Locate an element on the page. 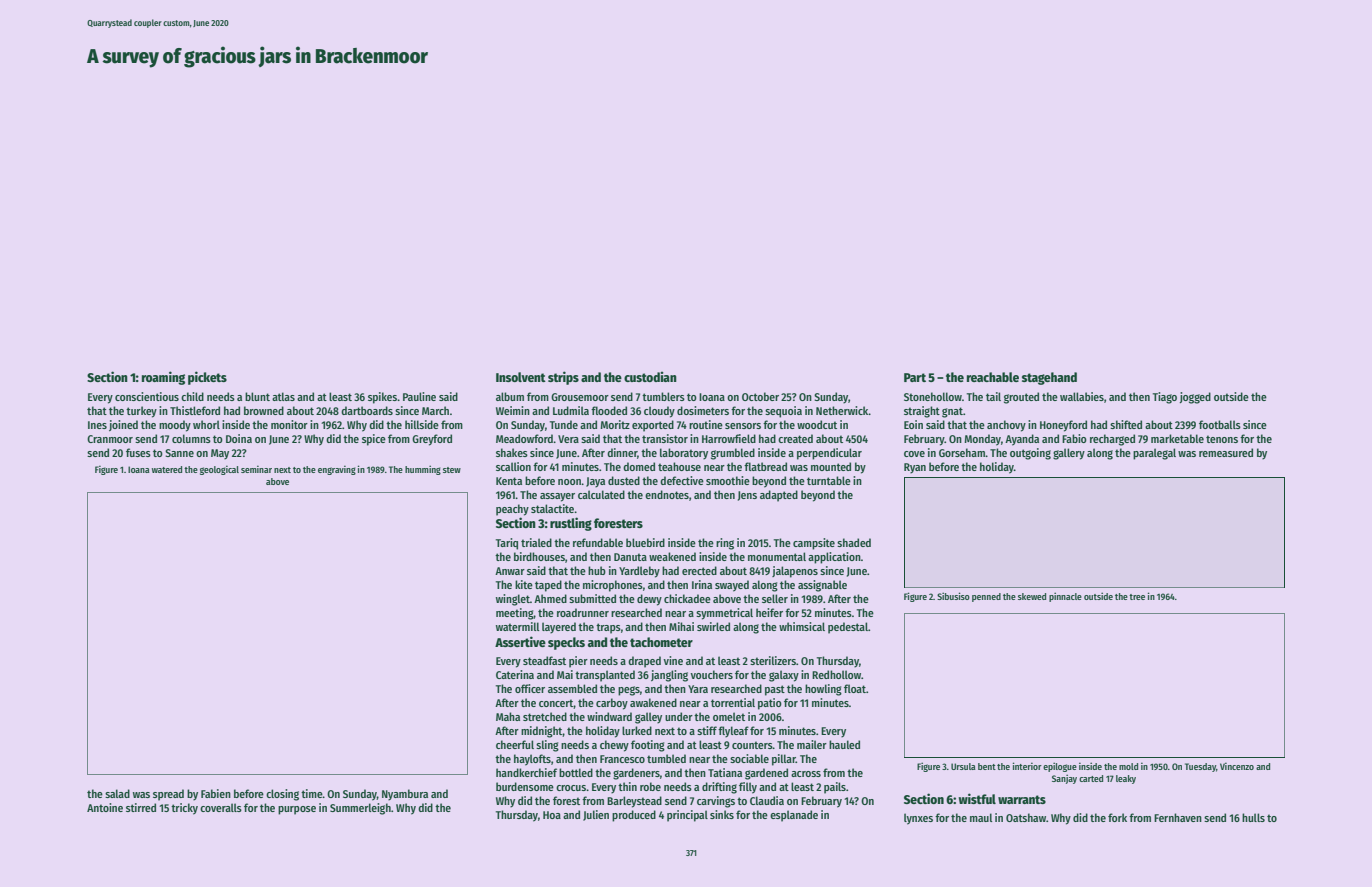 The height and width of the document is (887, 1372). paralegal is located at coordinates (1154, 454).
